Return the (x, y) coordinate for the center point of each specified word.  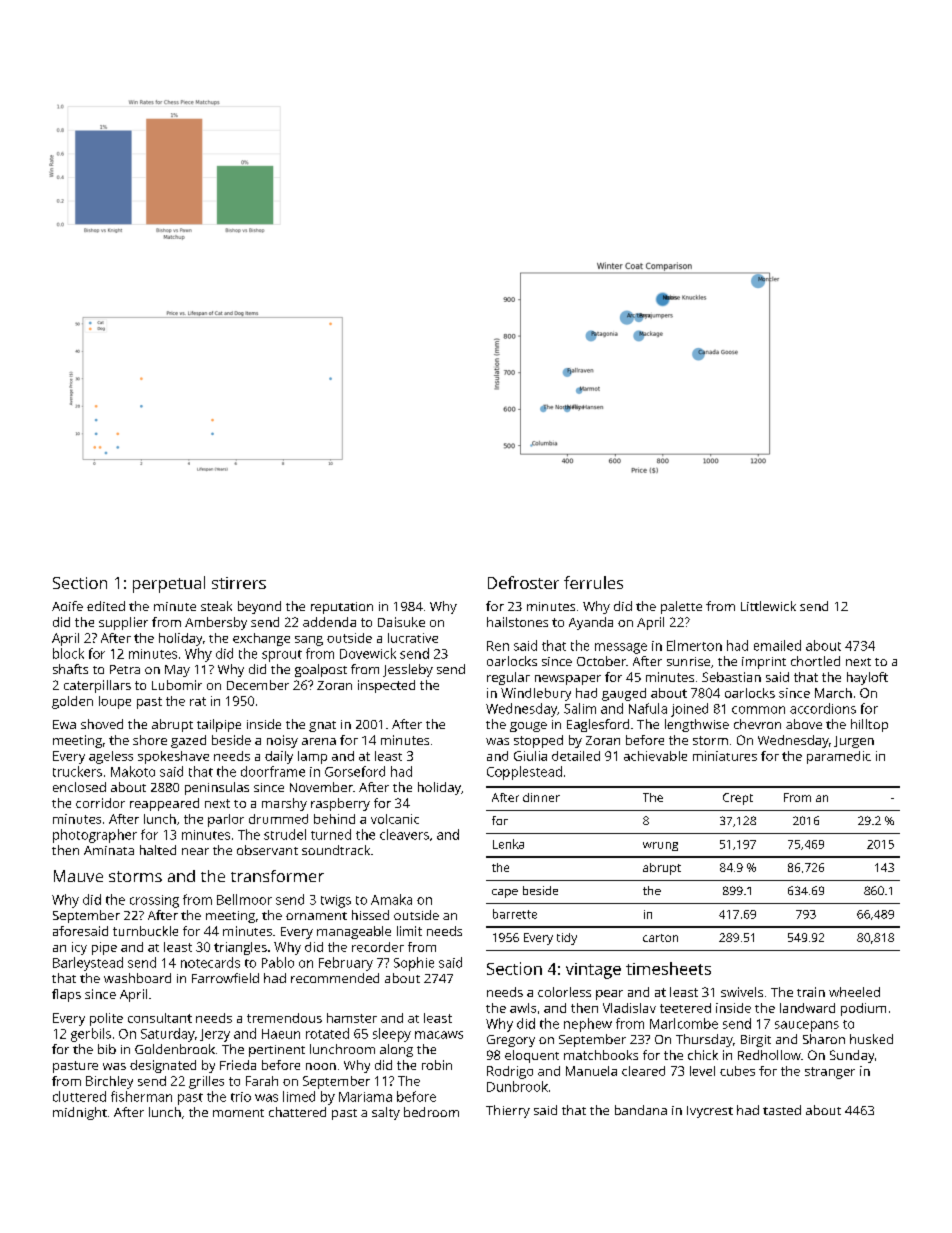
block (68, 653)
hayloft (867, 678)
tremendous (284, 1018)
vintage (593, 971)
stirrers (239, 583)
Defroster (523, 582)
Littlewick (768, 606)
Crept (738, 799)
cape (505, 893)
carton (660, 938)
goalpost (321, 670)
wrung (660, 846)
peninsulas (217, 788)
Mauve (78, 876)
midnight (80, 1113)
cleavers (404, 834)
